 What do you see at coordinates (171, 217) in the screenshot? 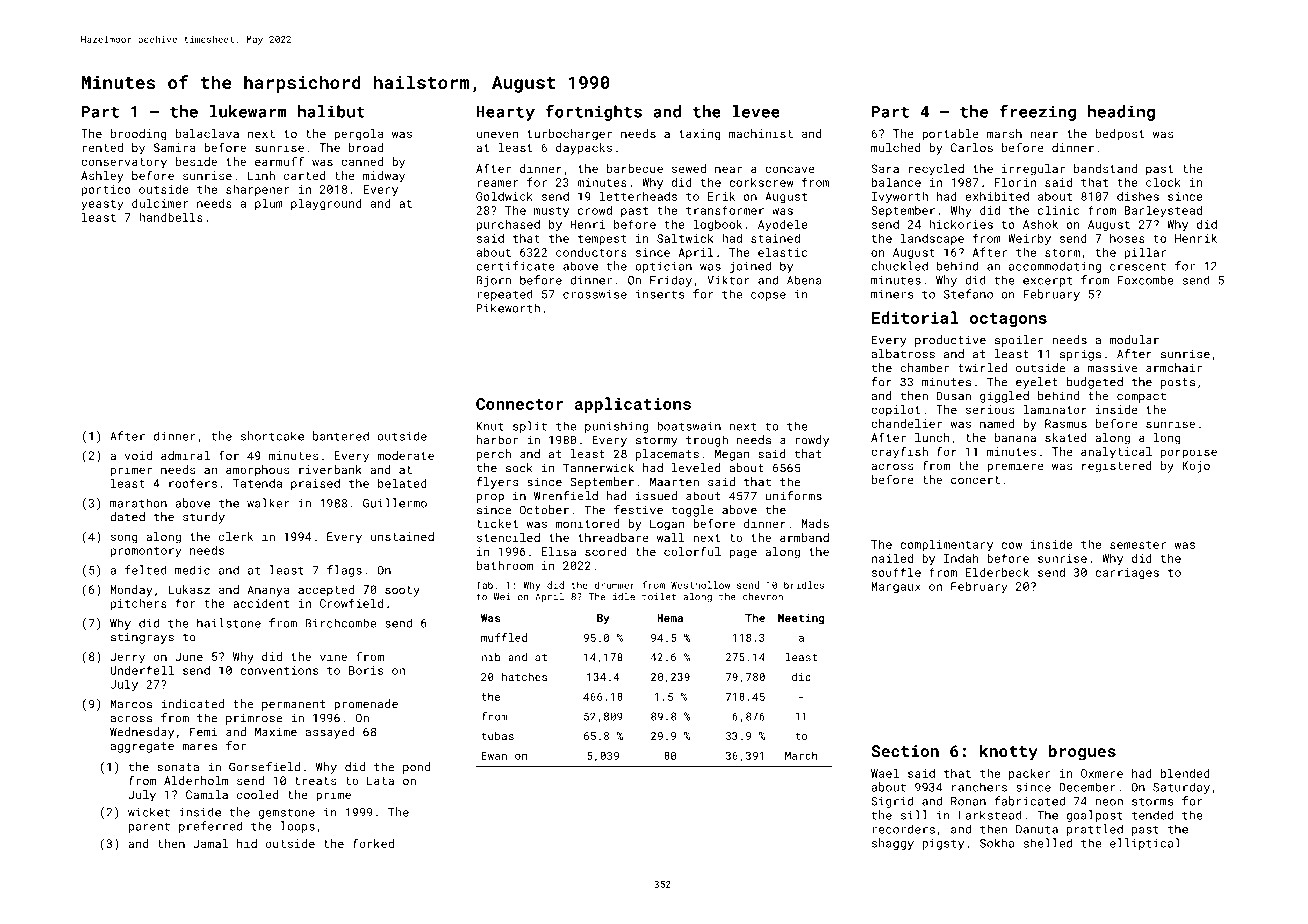
I see `handbells` at bounding box center [171, 217].
